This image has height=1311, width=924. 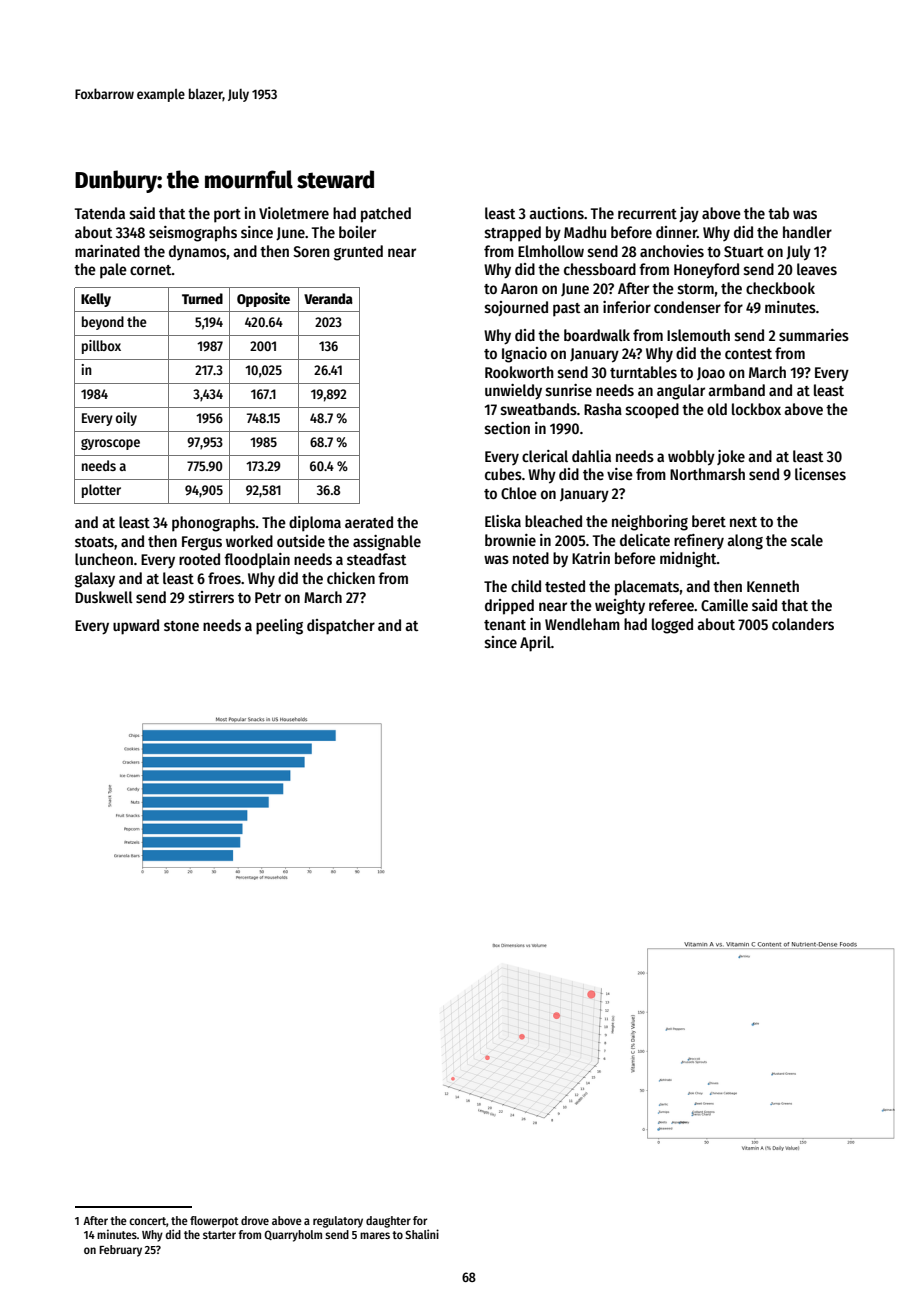 I want to click on drove, so click(x=255, y=1220).
